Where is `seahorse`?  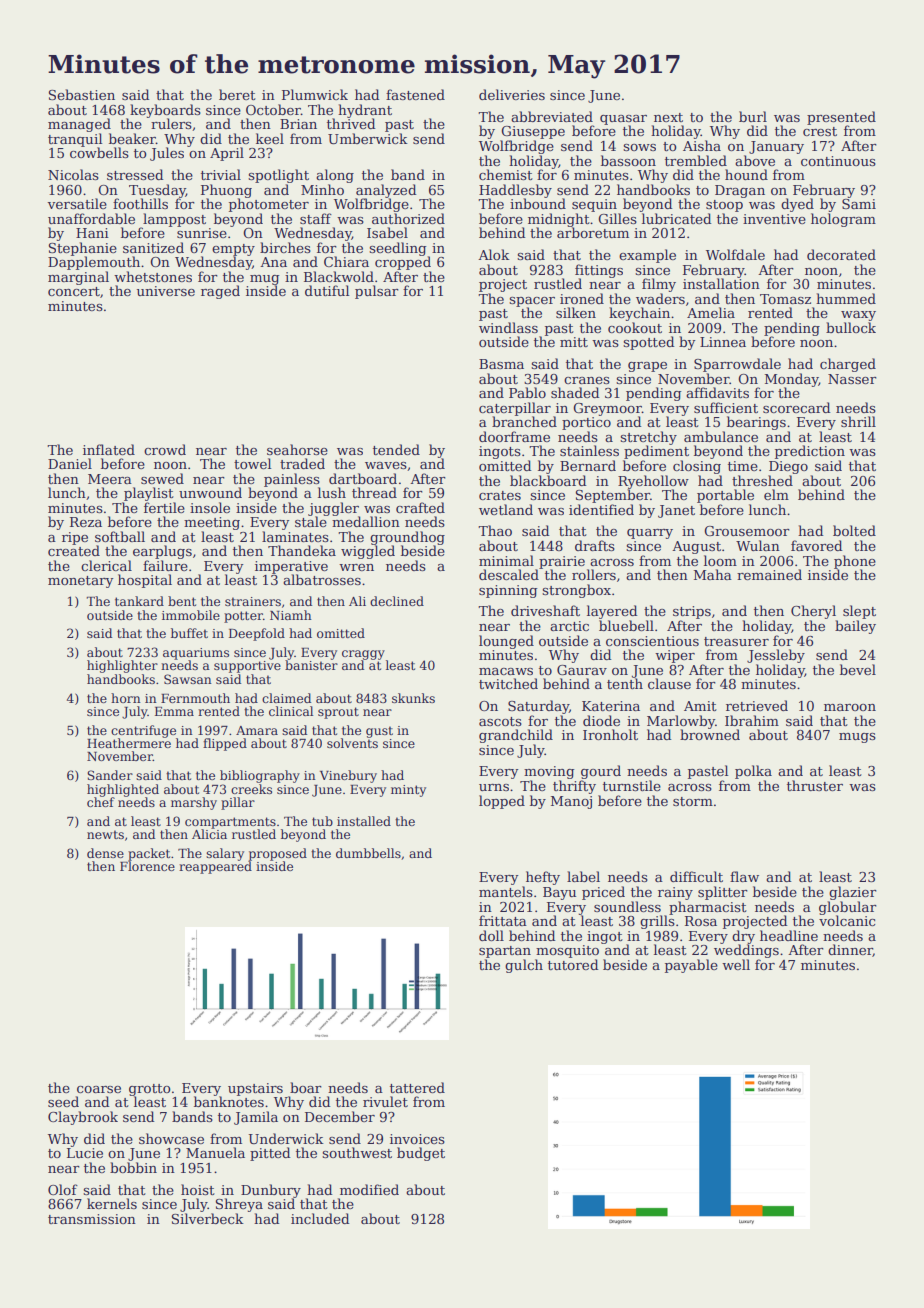
seahorse is located at coordinates (297, 449).
